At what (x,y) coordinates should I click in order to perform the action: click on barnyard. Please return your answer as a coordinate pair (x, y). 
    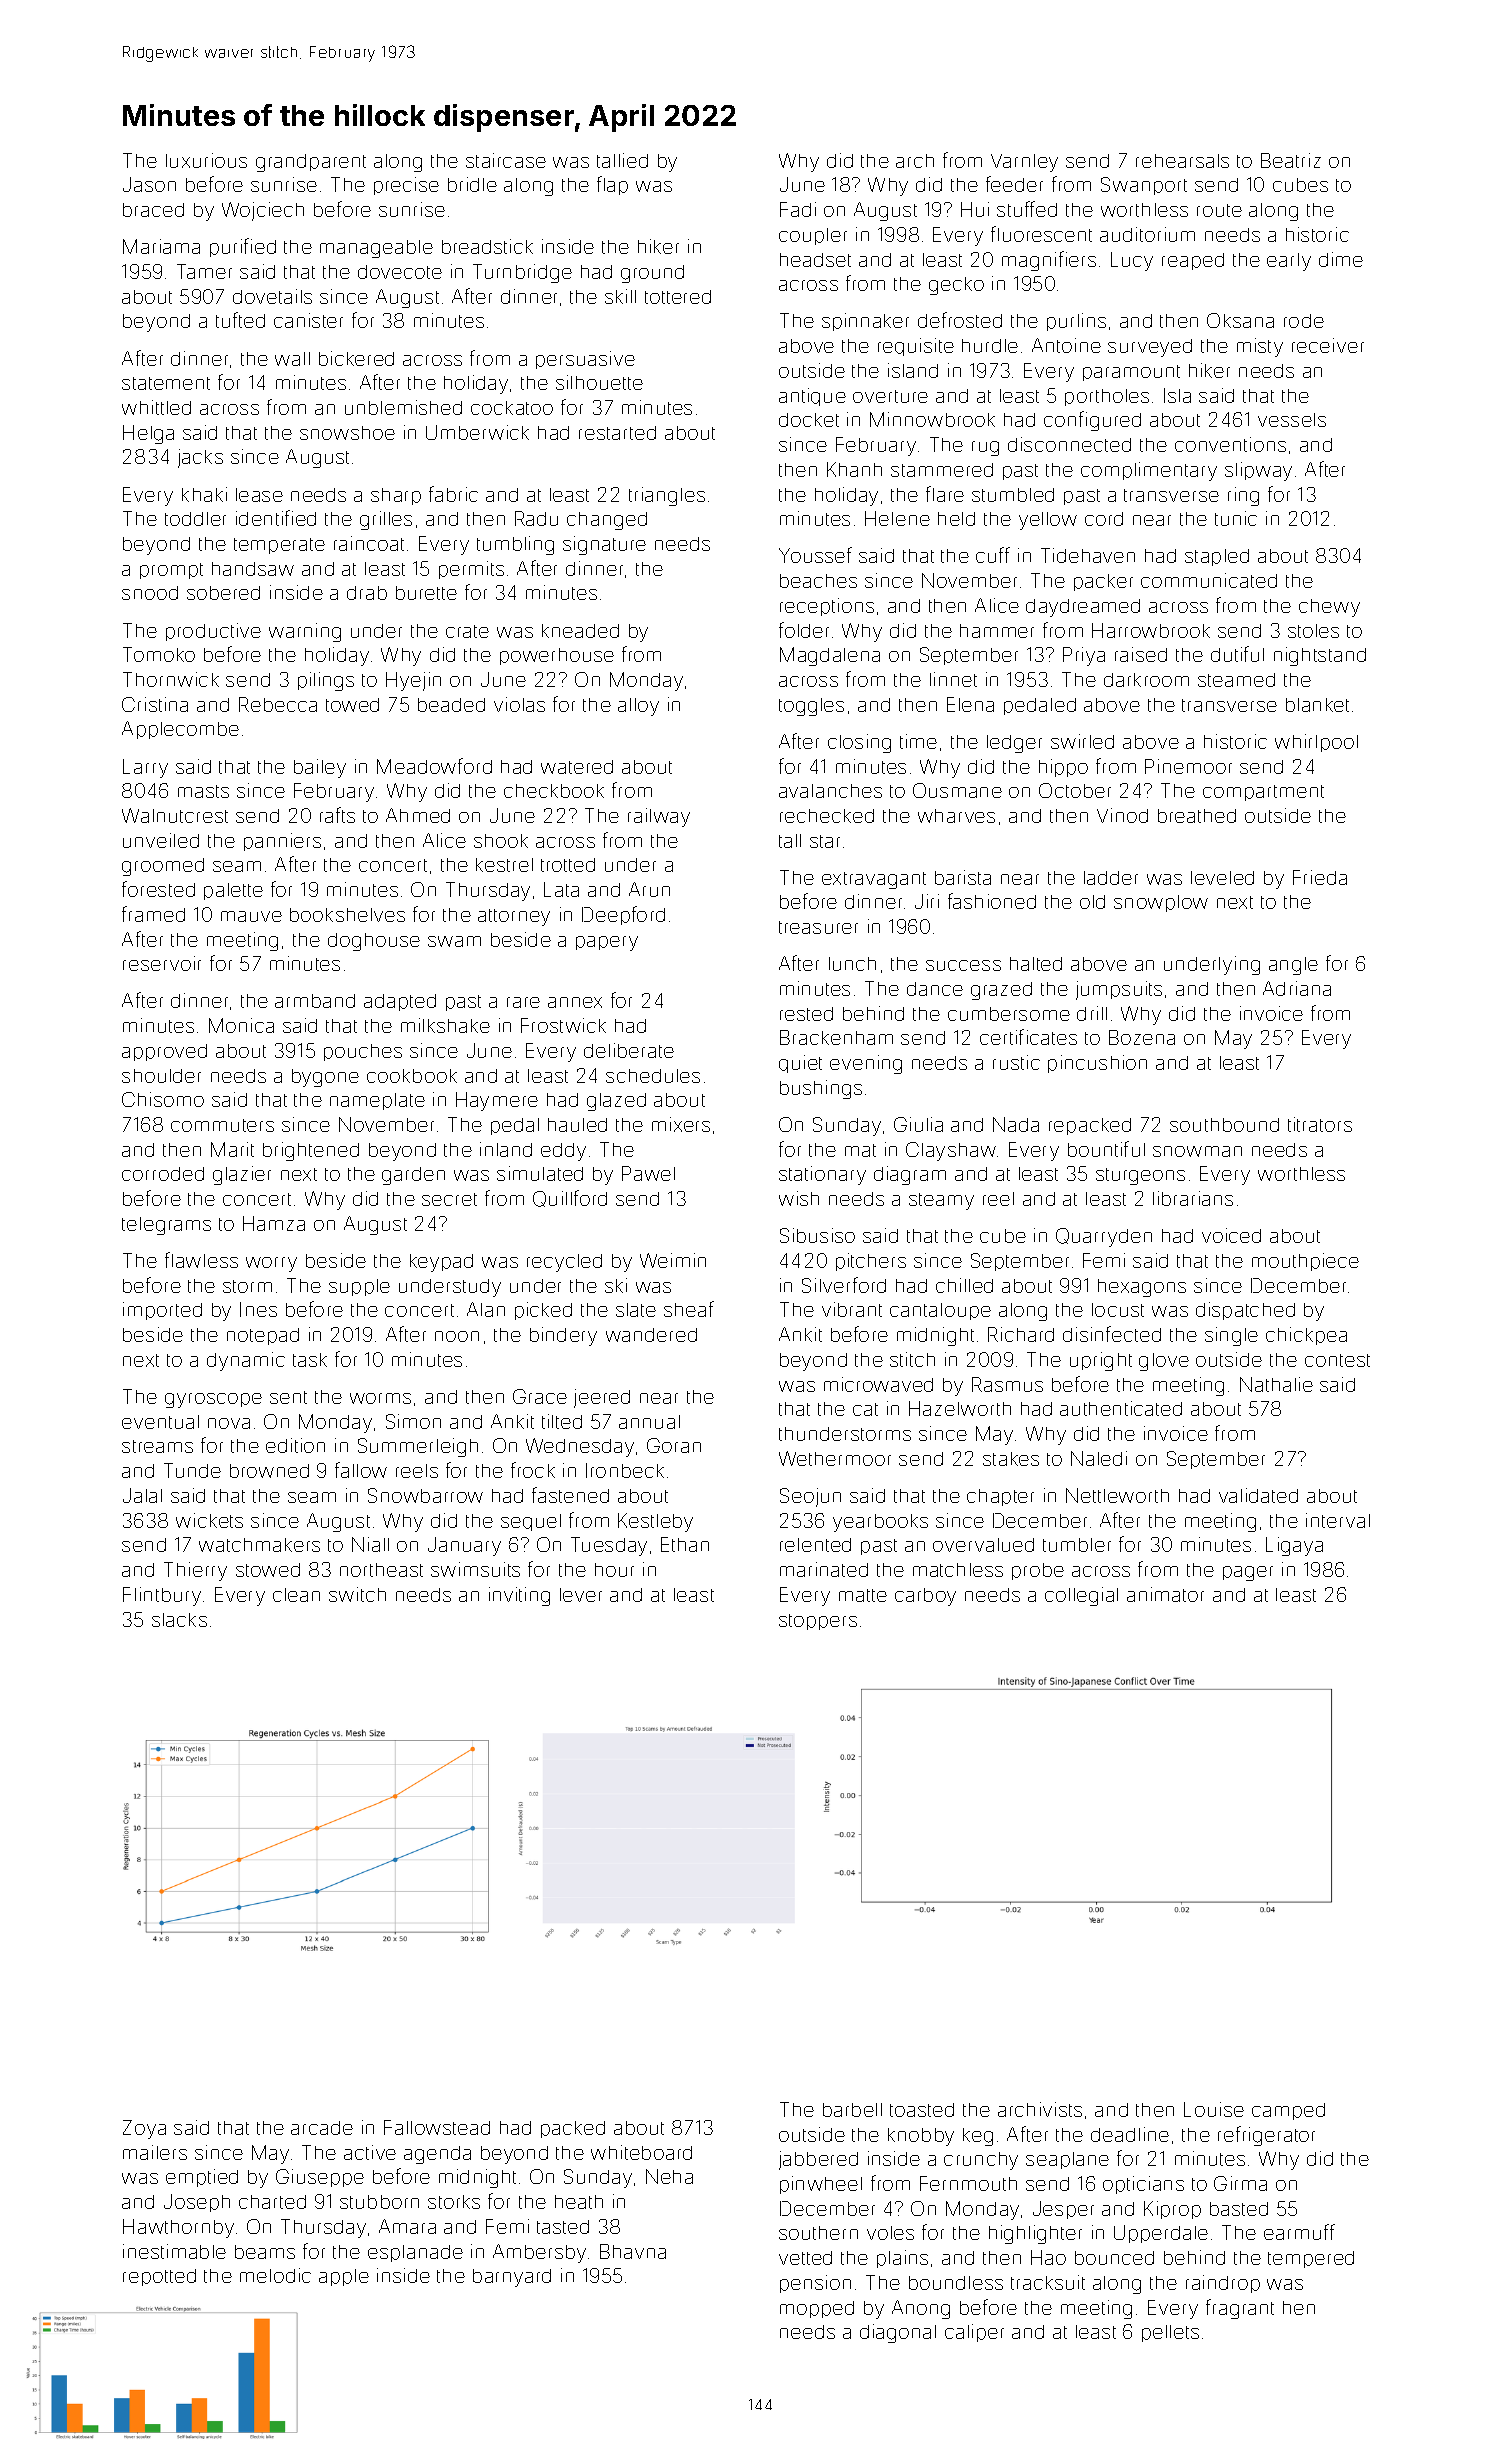
    Looking at the image, I should click on (512, 2278).
